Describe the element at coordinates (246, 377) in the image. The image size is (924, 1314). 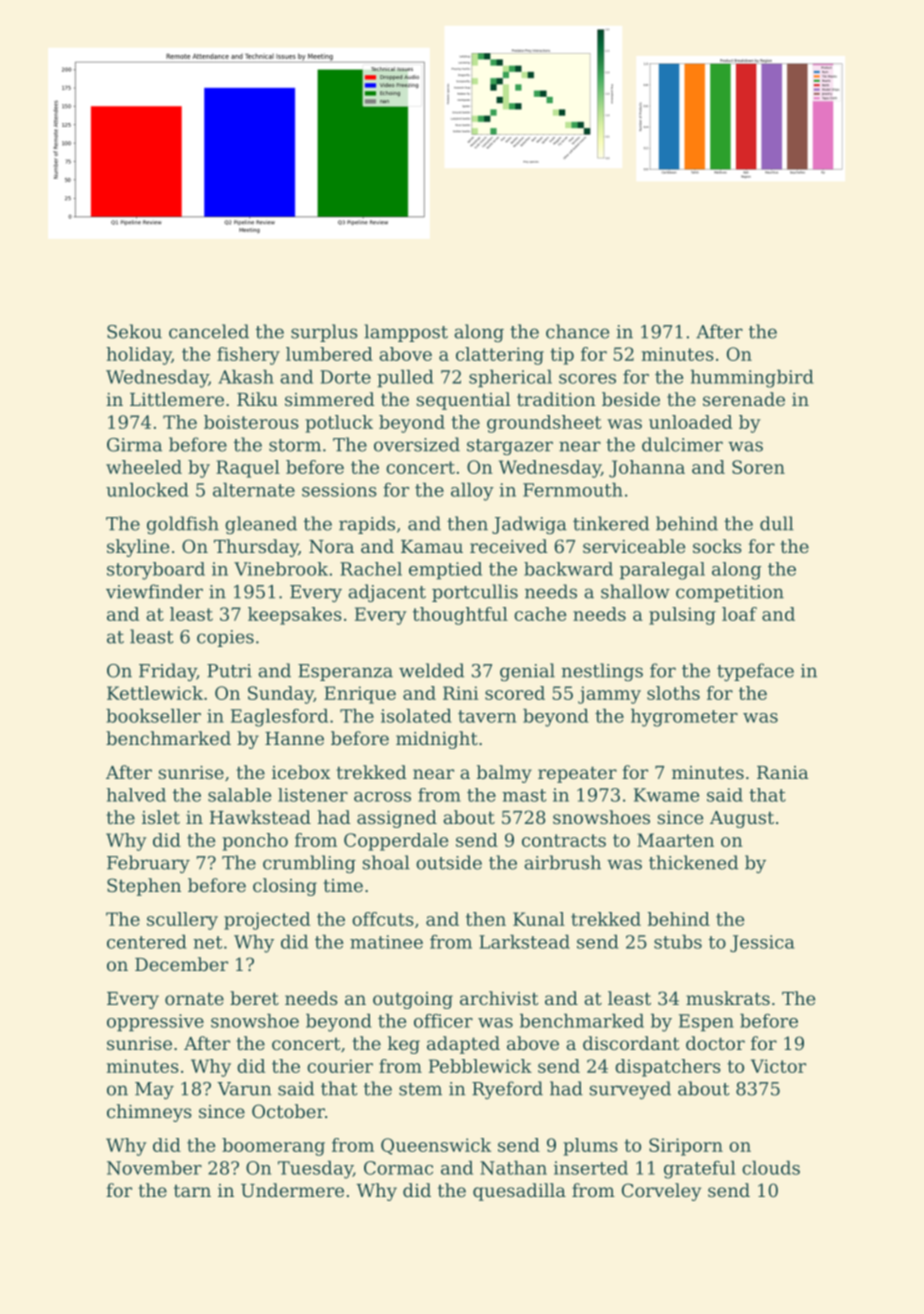
I see `Akash` at that location.
